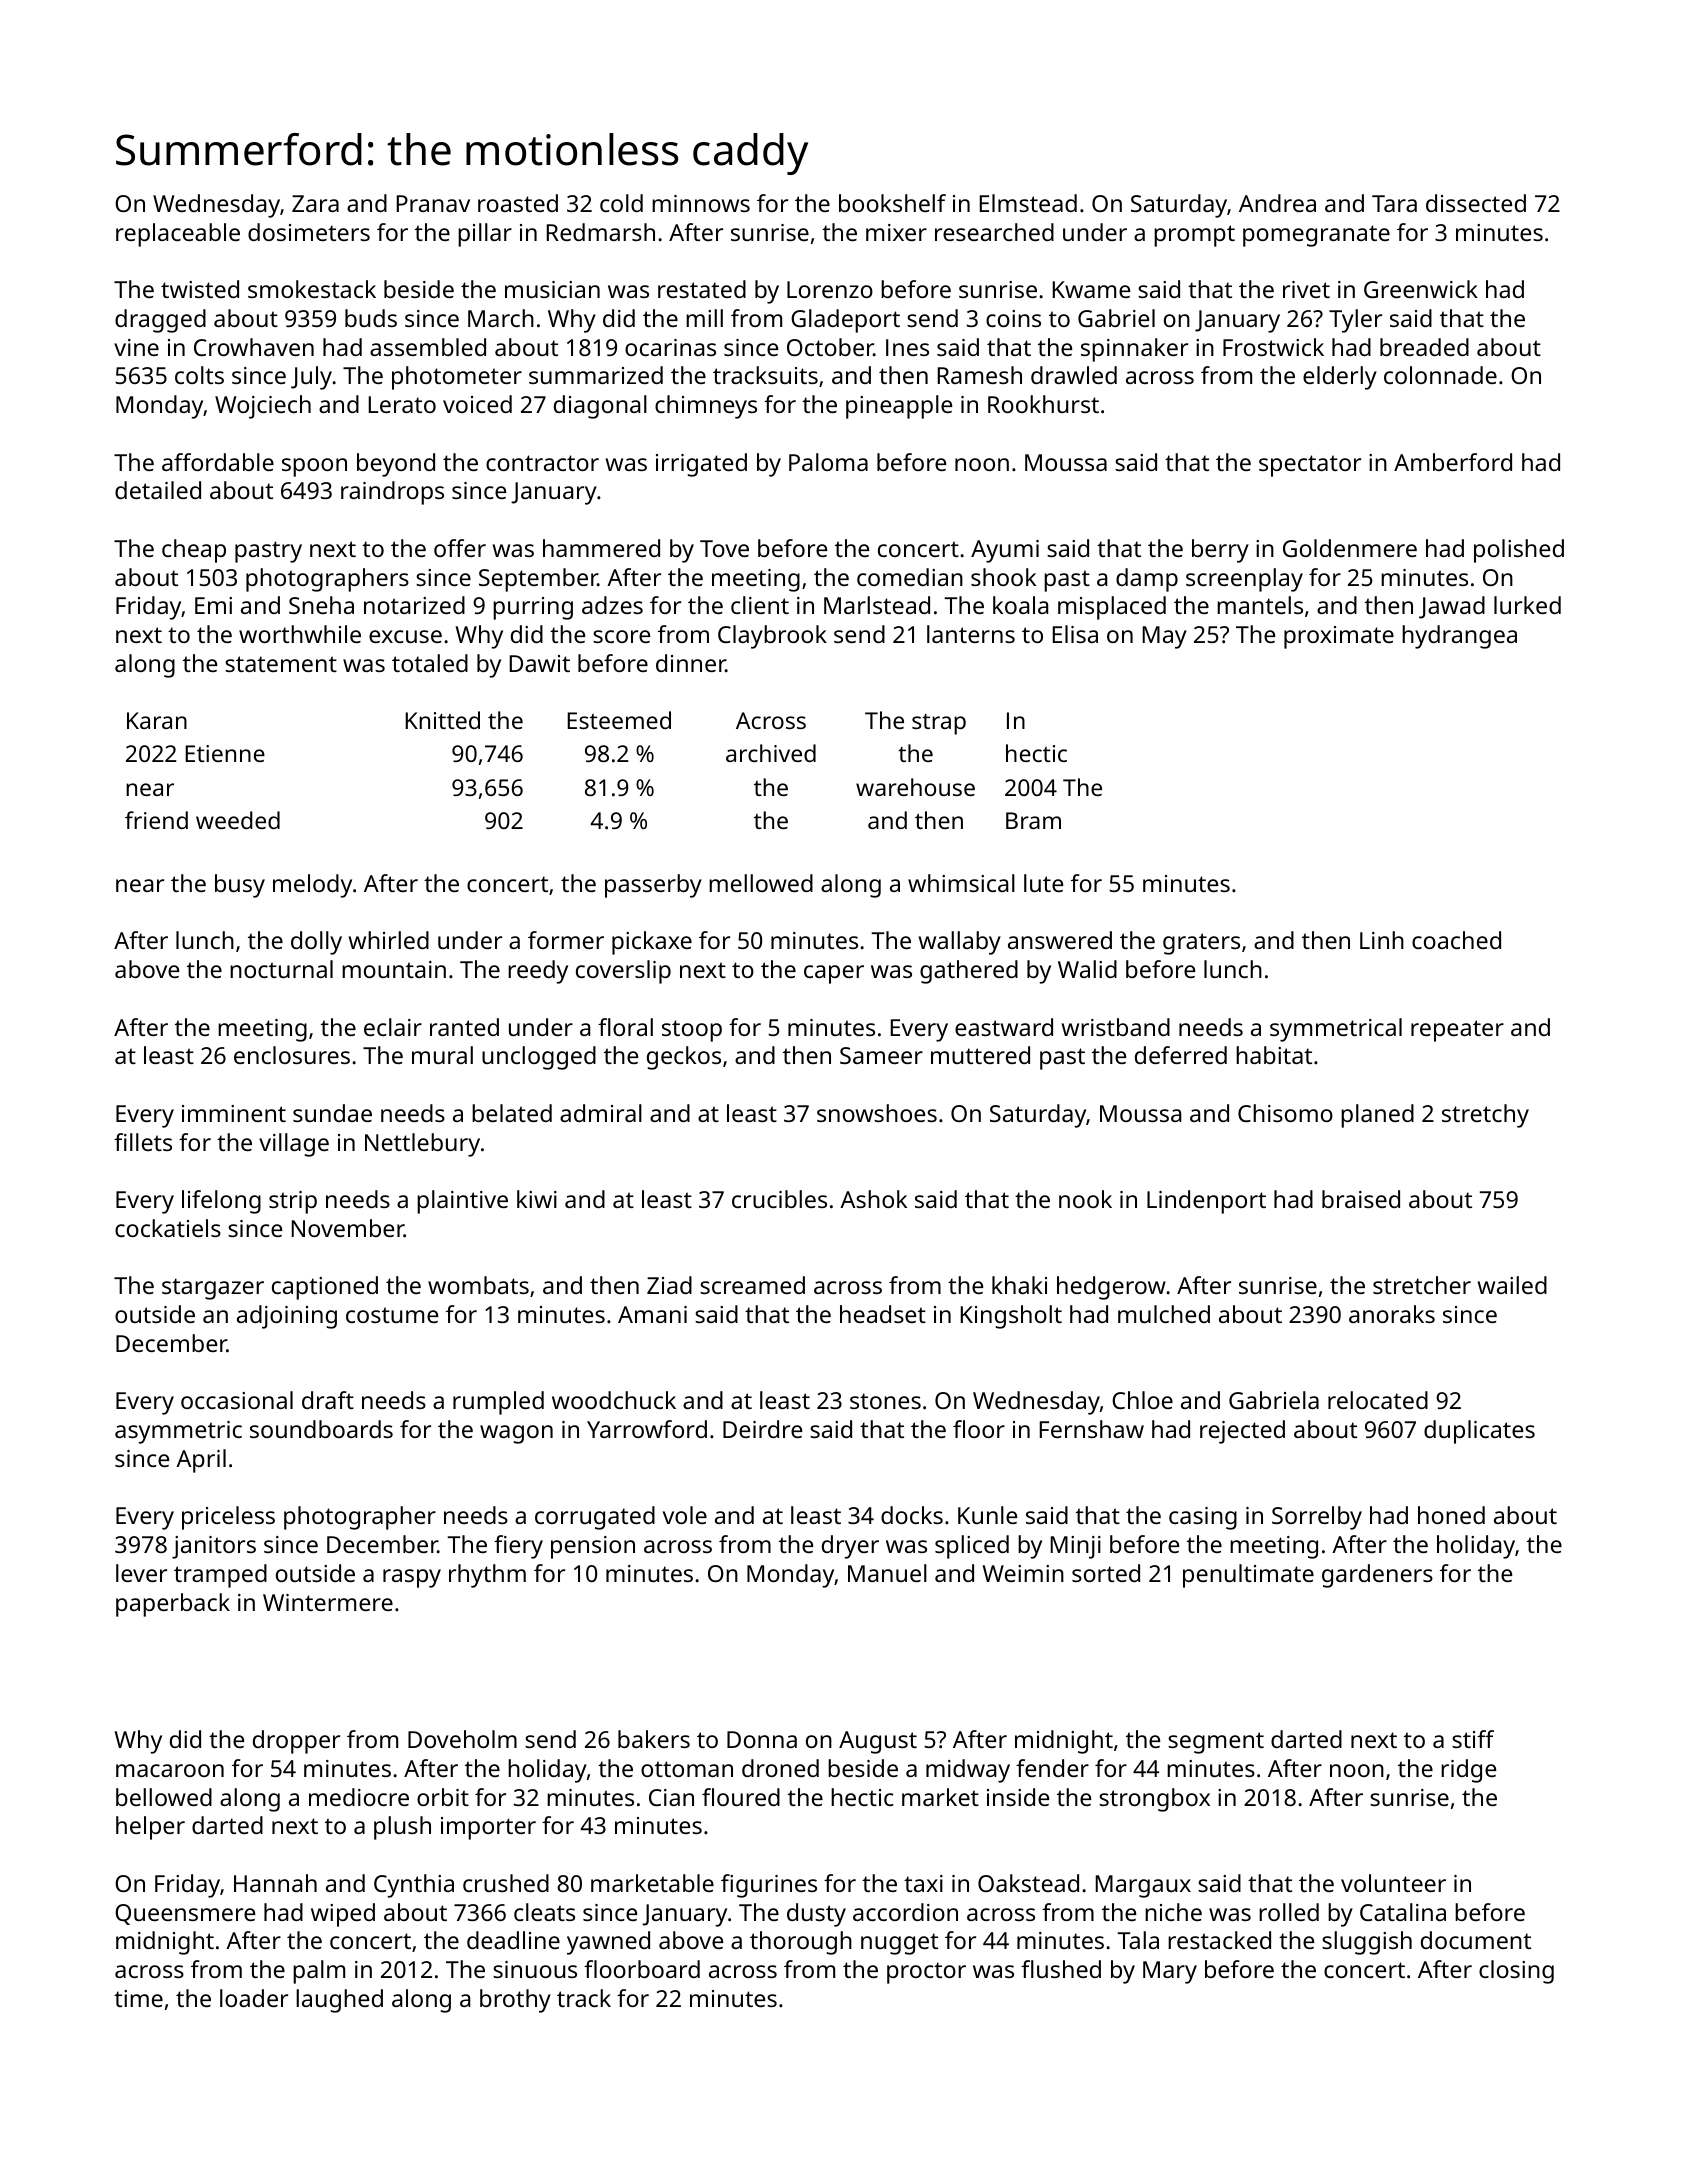 This screenshot has width=1683, height=2178. Describe the element at coordinates (402, 404) in the screenshot. I see `Lerato` at that location.
